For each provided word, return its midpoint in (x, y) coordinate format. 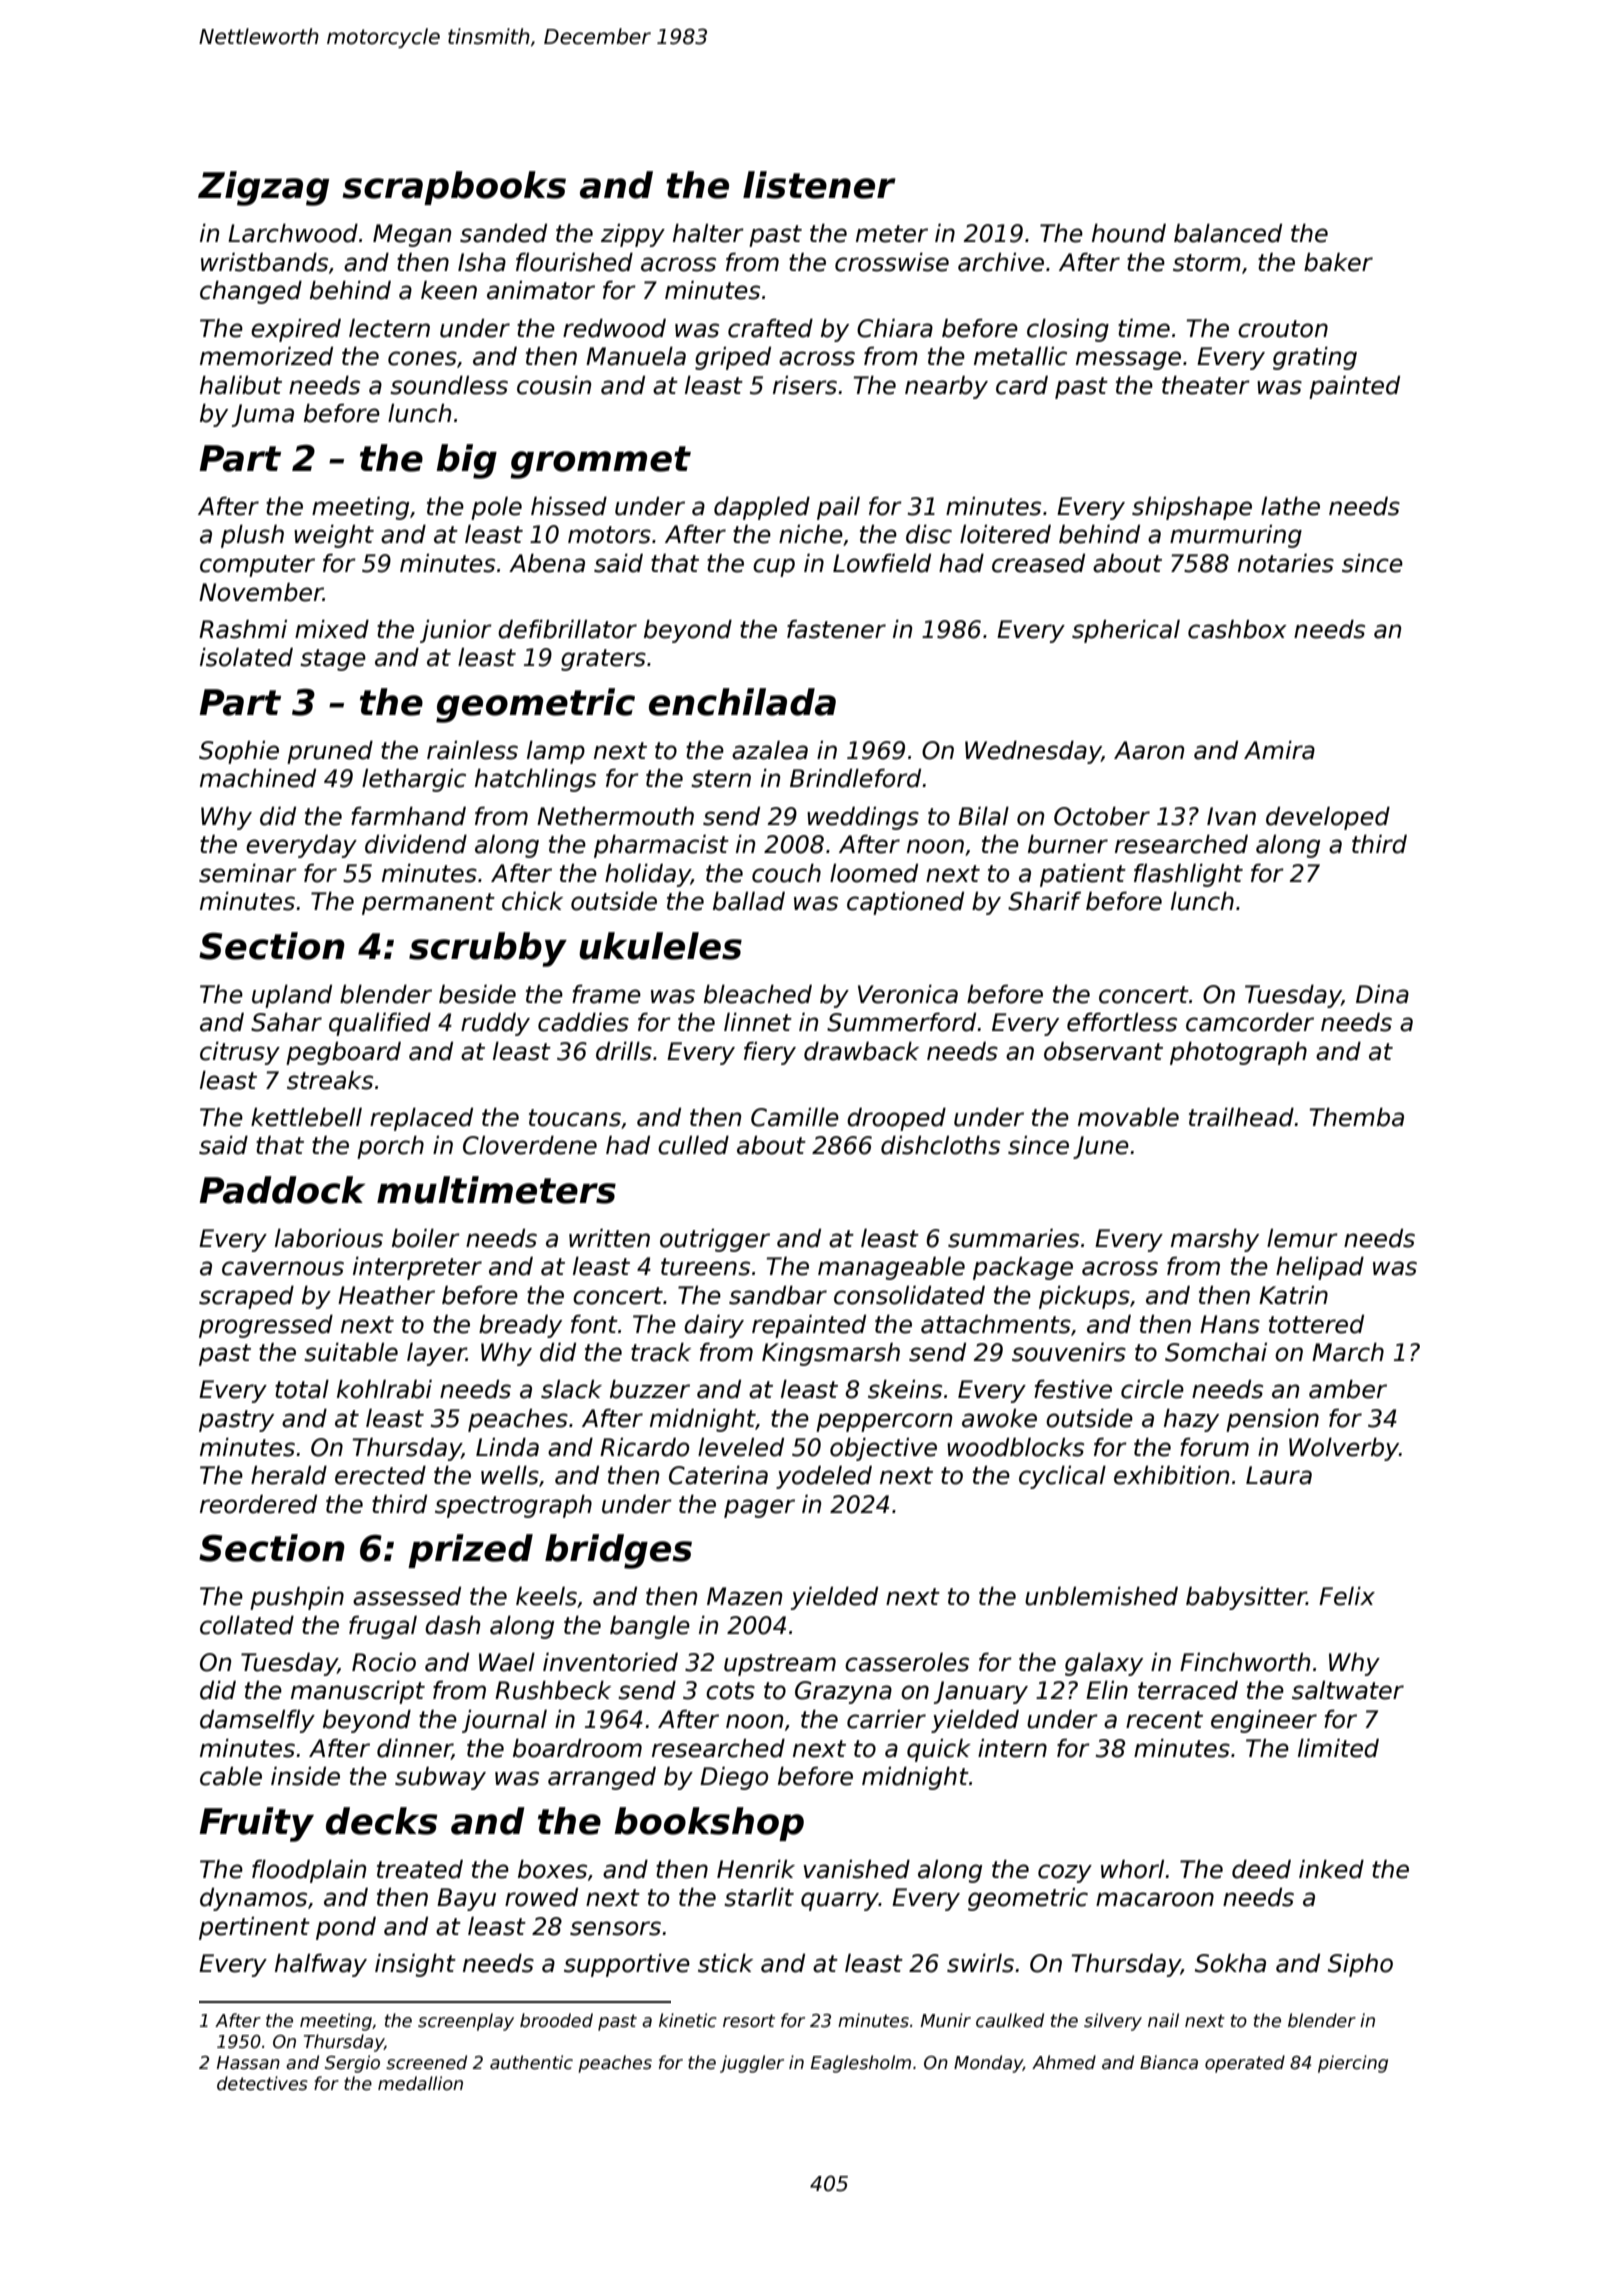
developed (1328, 818)
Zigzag (263, 188)
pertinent (254, 1928)
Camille (795, 1117)
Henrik (756, 1869)
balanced (1228, 233)
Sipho (1360, 1965)
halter (708, 233)
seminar (248, 873)
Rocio (384, 1662)
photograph (1238, 1053)
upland (292, 996)
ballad (749, 901)
